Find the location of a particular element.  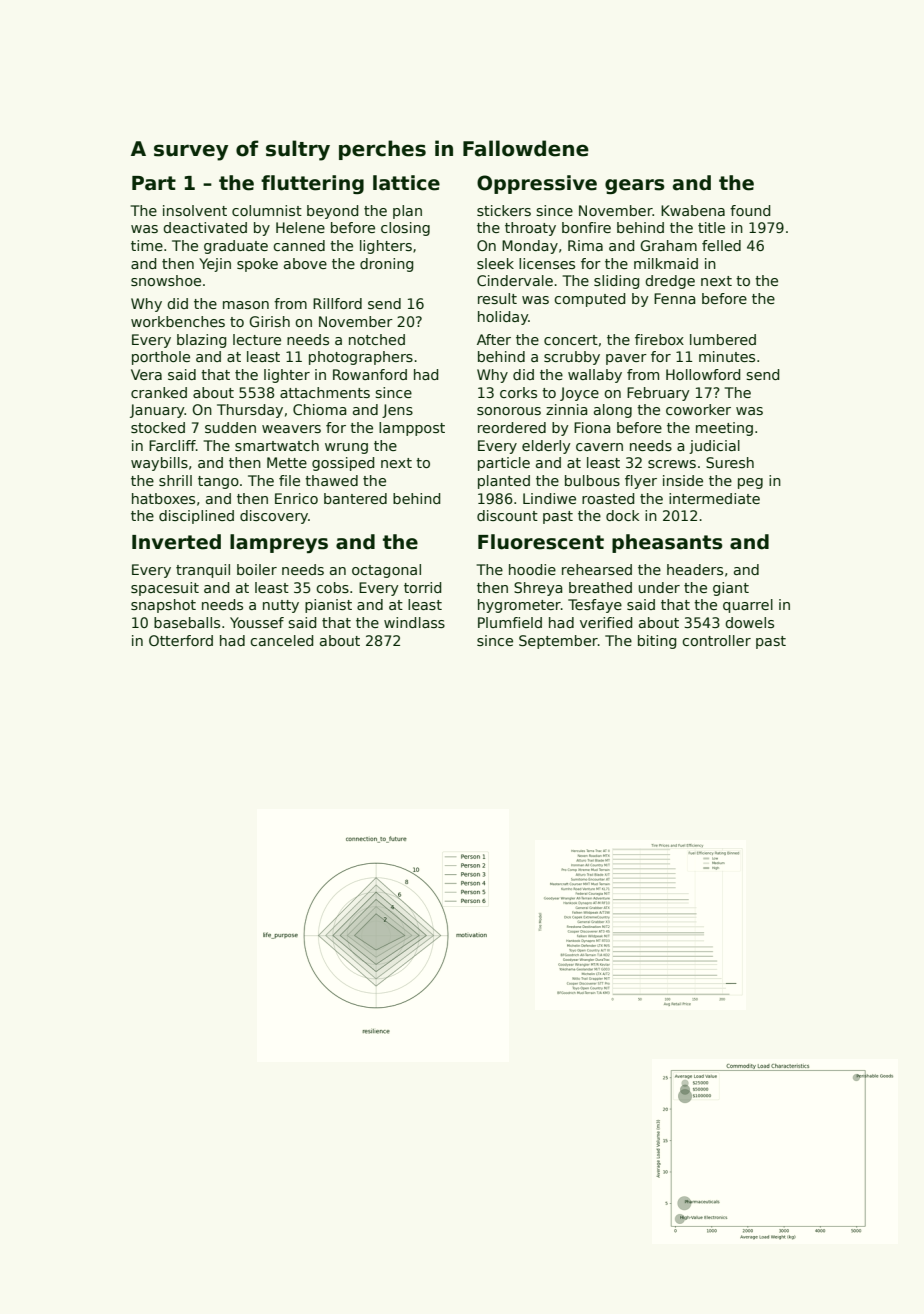

bantered is located at coordinates (355, 498).
